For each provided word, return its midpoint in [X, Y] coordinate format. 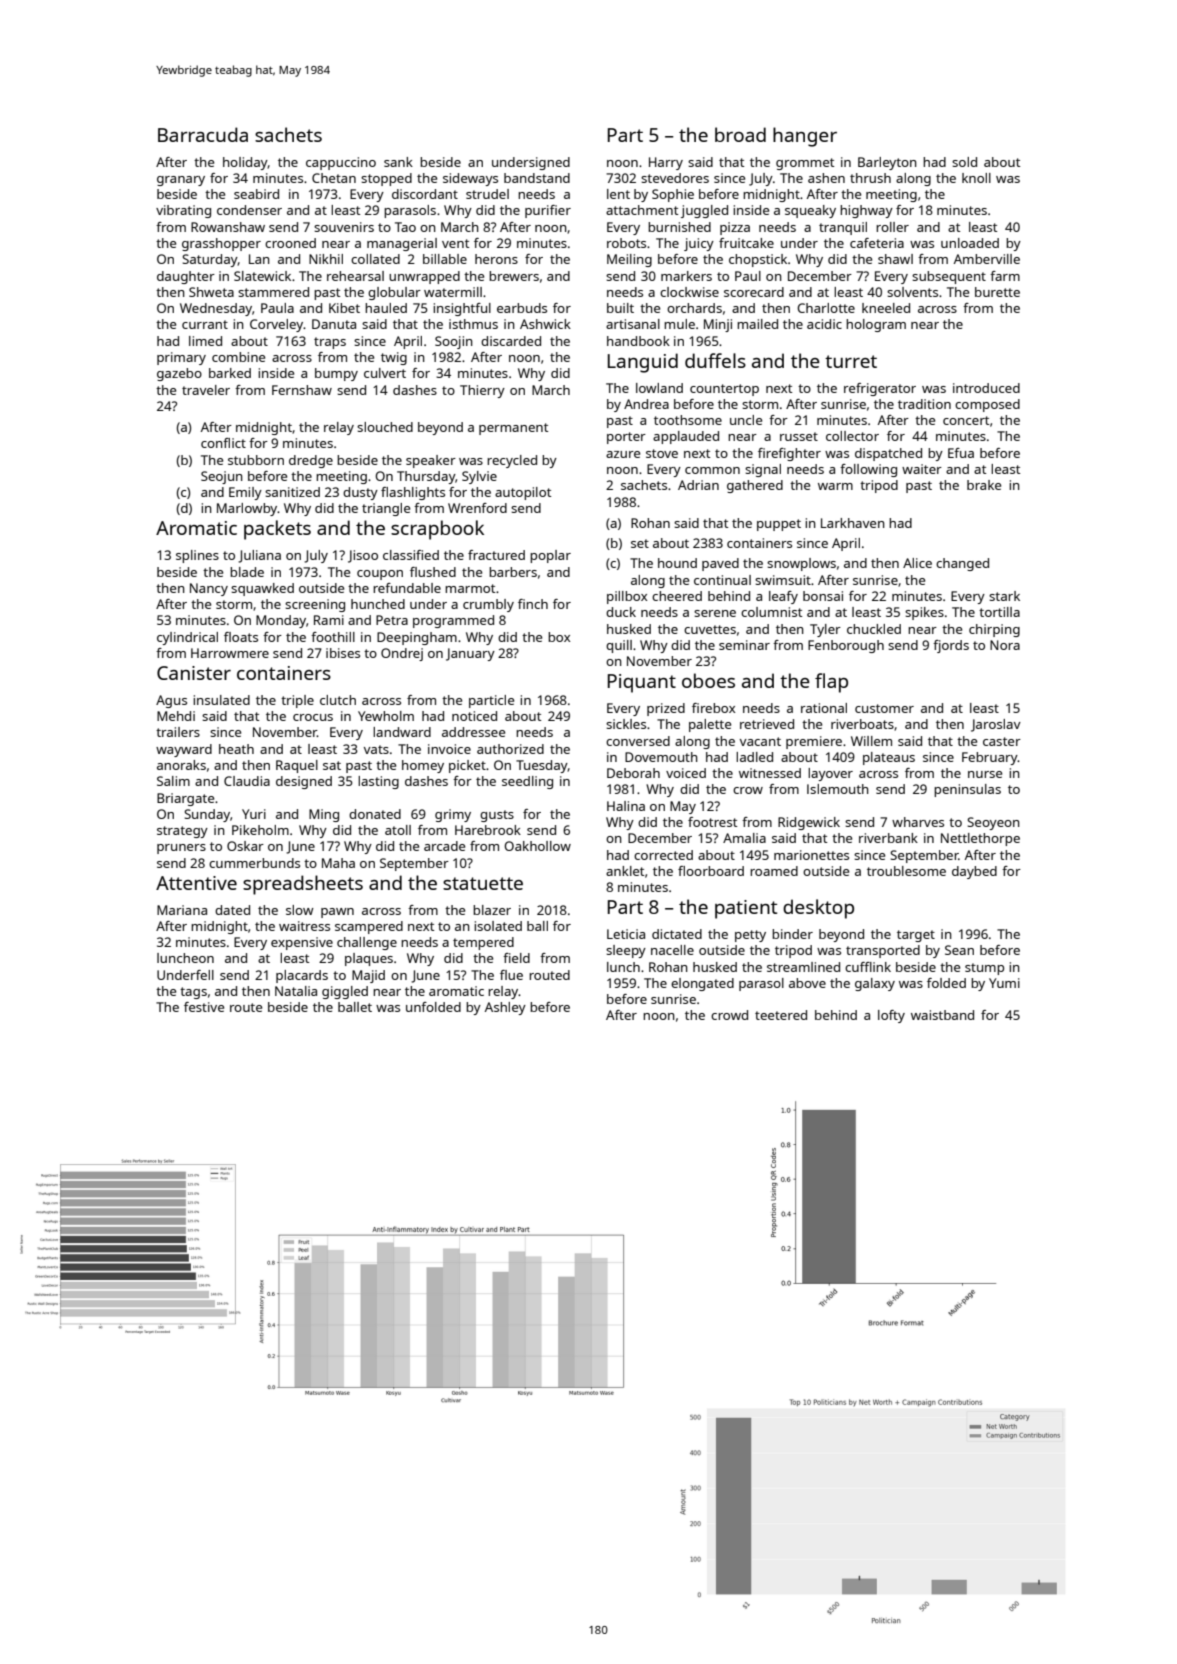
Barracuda [203, 134]
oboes [708, 680]
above [807, 983]
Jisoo [363, 556]
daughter [186, 277]
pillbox [627, 597]
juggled [704, 211]
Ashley [505, 1008]
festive [204, 1007]
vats [376, 749]
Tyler [825, 630]
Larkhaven [853, 523]
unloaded [970, 243]
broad [740, 134]
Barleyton [887, 163]
